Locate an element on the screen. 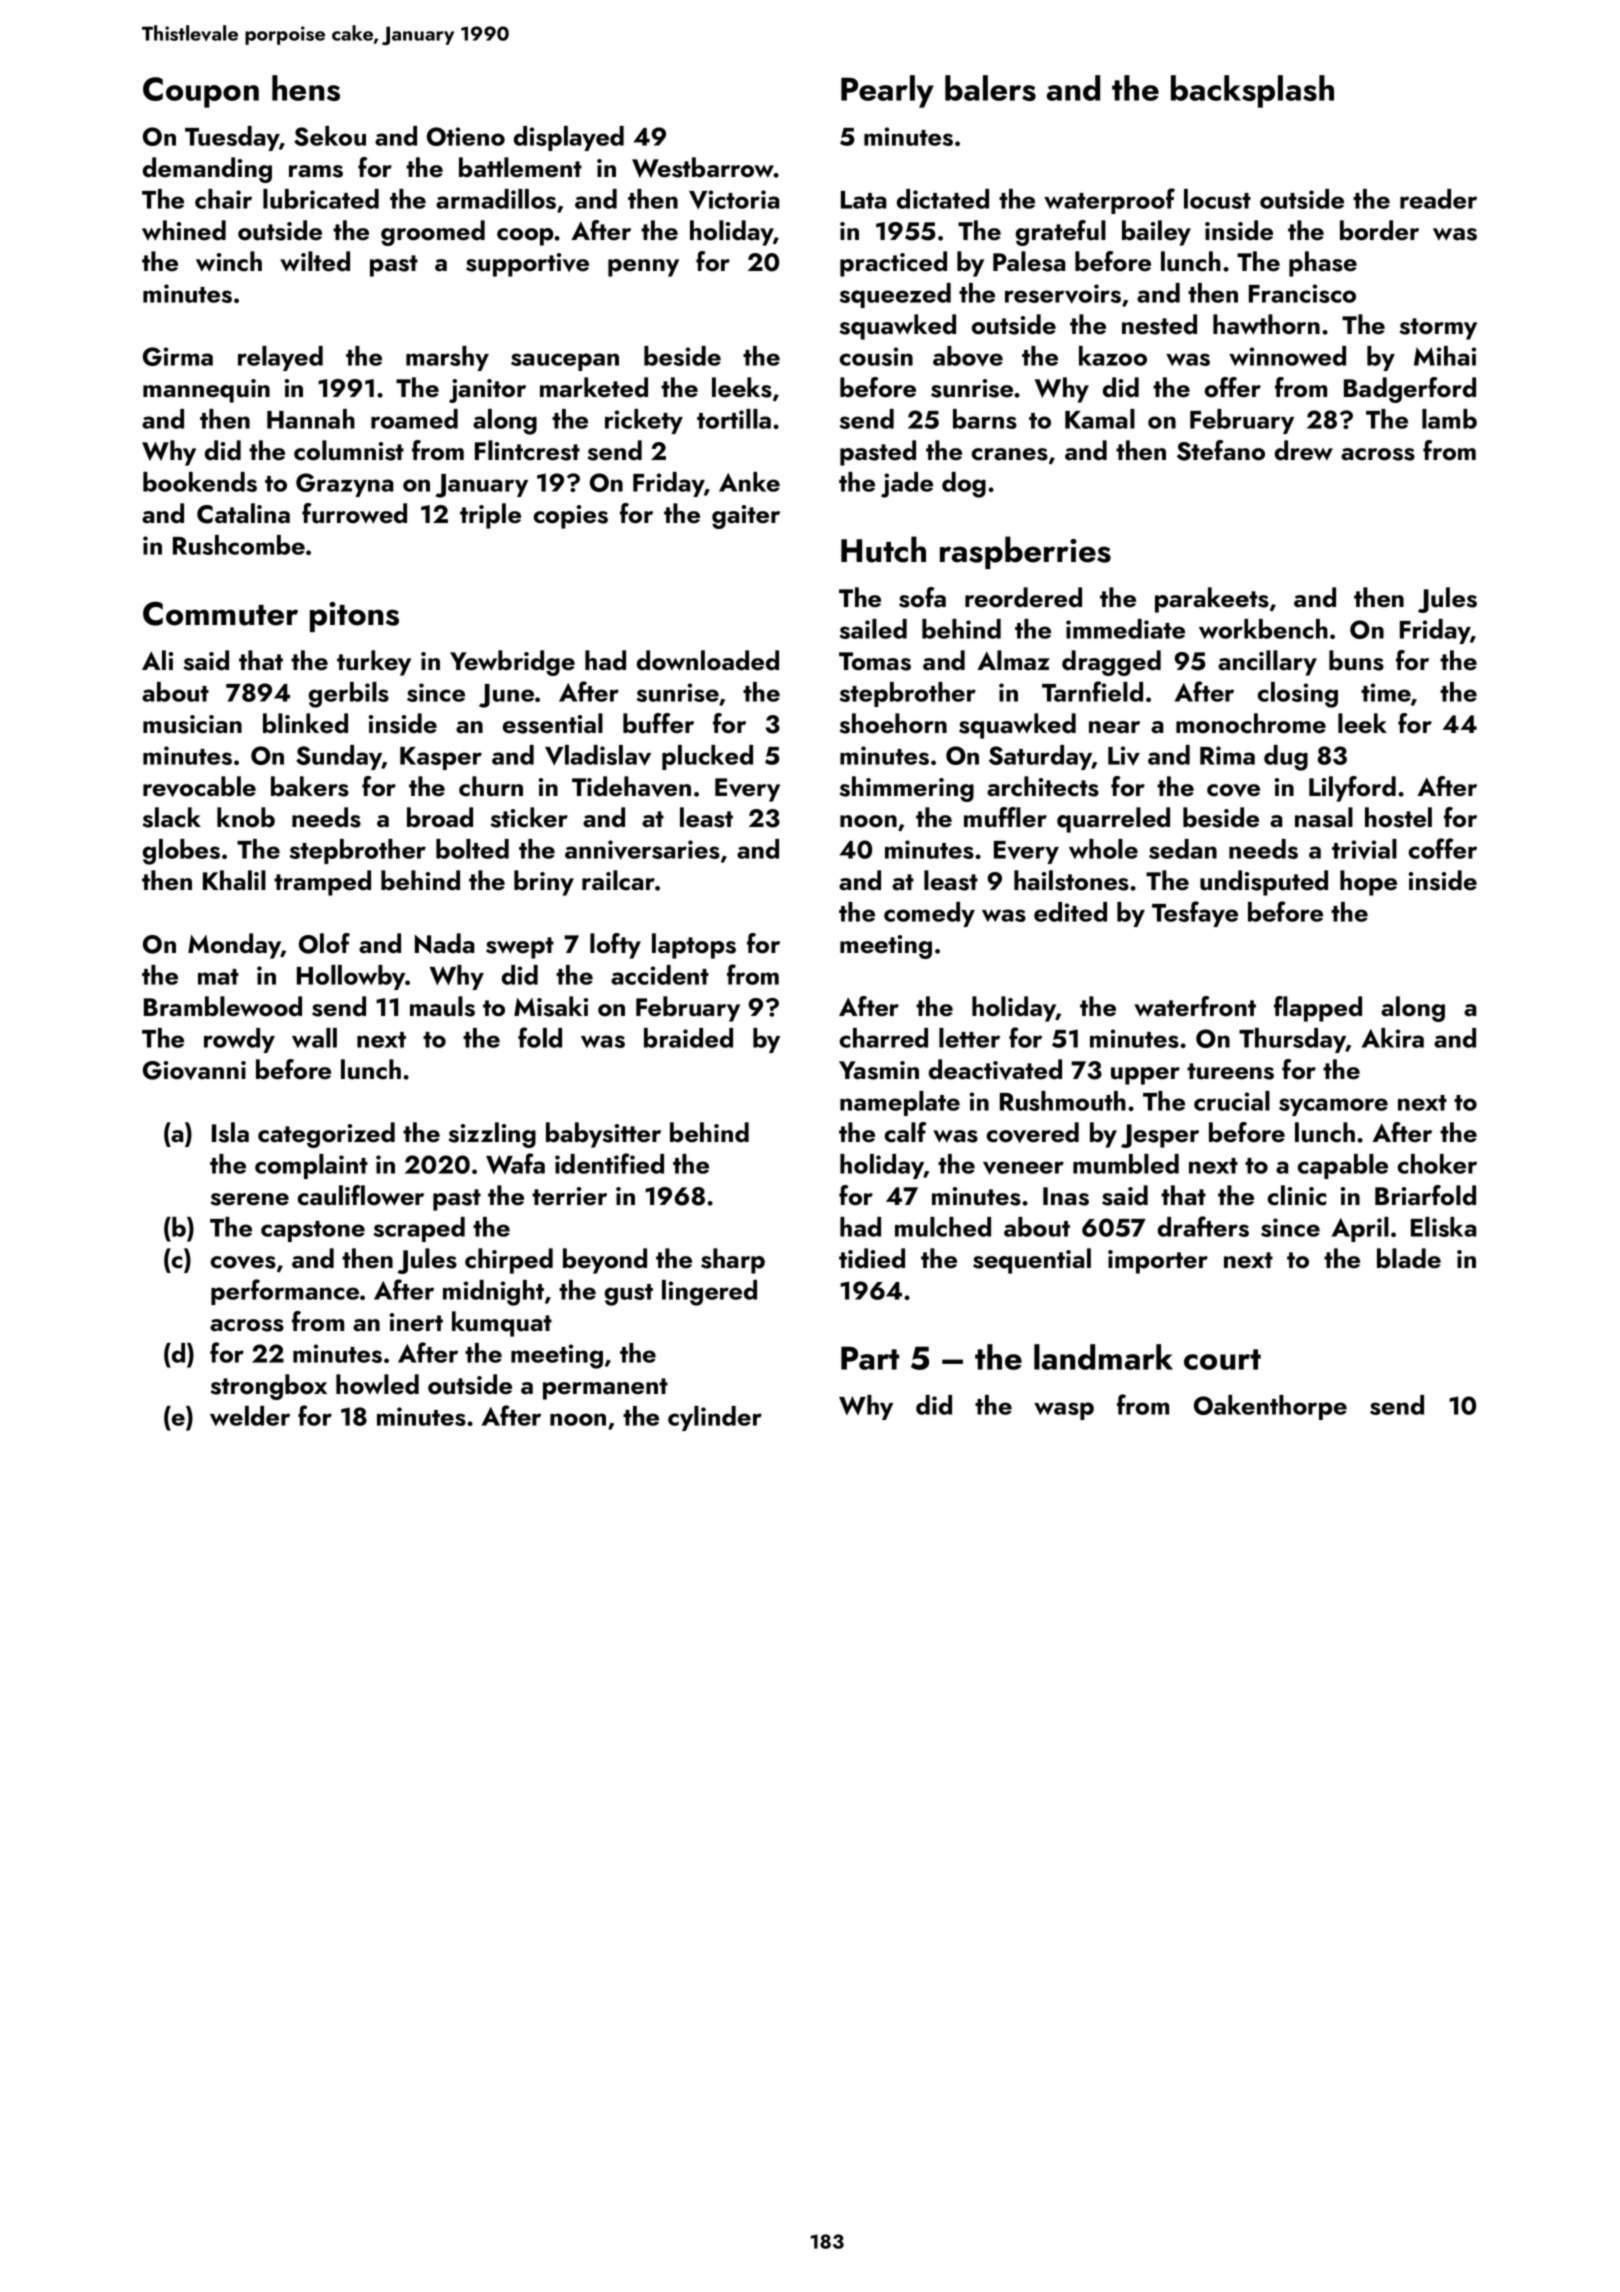 This screenshot has height=2292, width=1620. Coupon is located at coordinates (201, 92).
